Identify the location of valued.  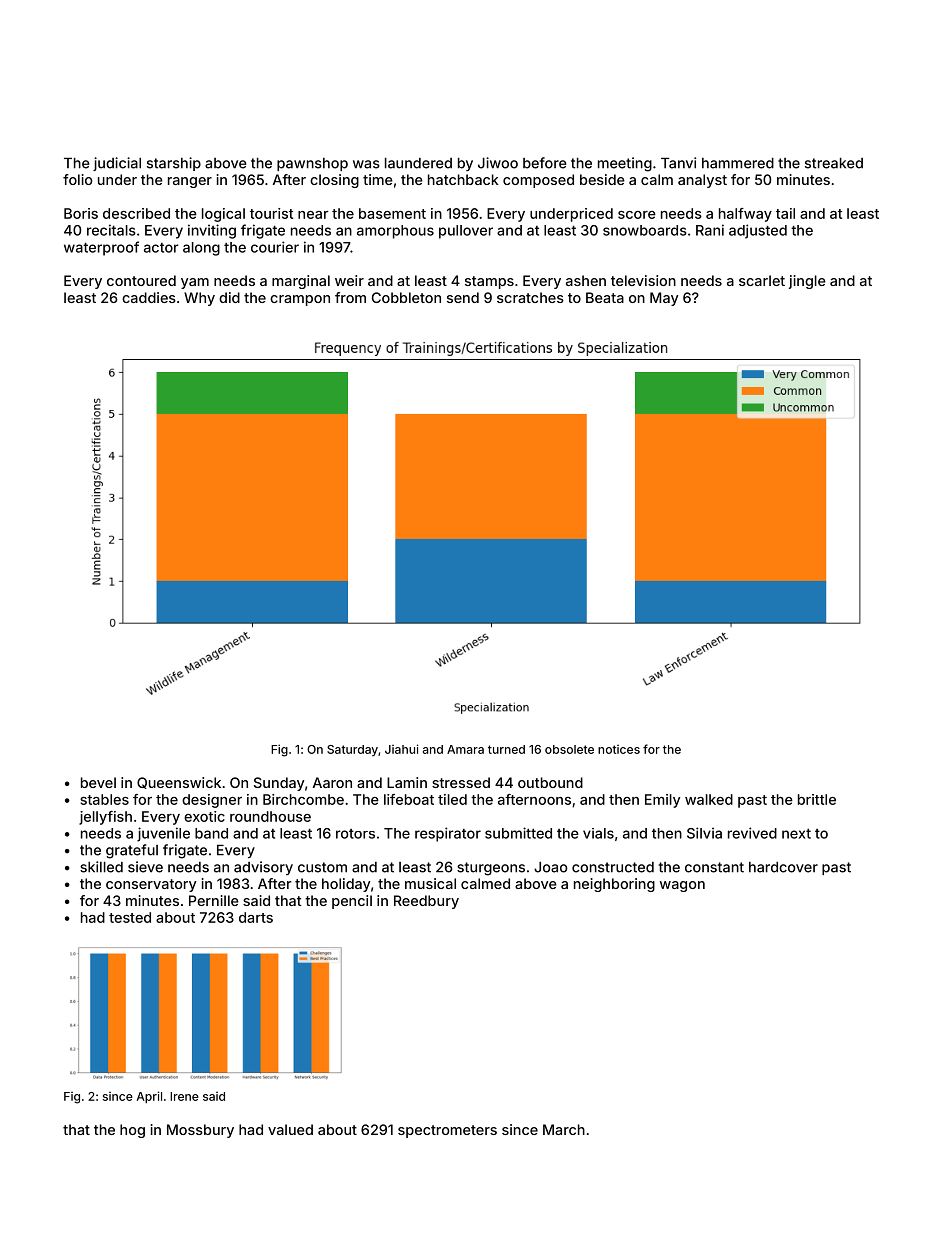
(290, 1129).
